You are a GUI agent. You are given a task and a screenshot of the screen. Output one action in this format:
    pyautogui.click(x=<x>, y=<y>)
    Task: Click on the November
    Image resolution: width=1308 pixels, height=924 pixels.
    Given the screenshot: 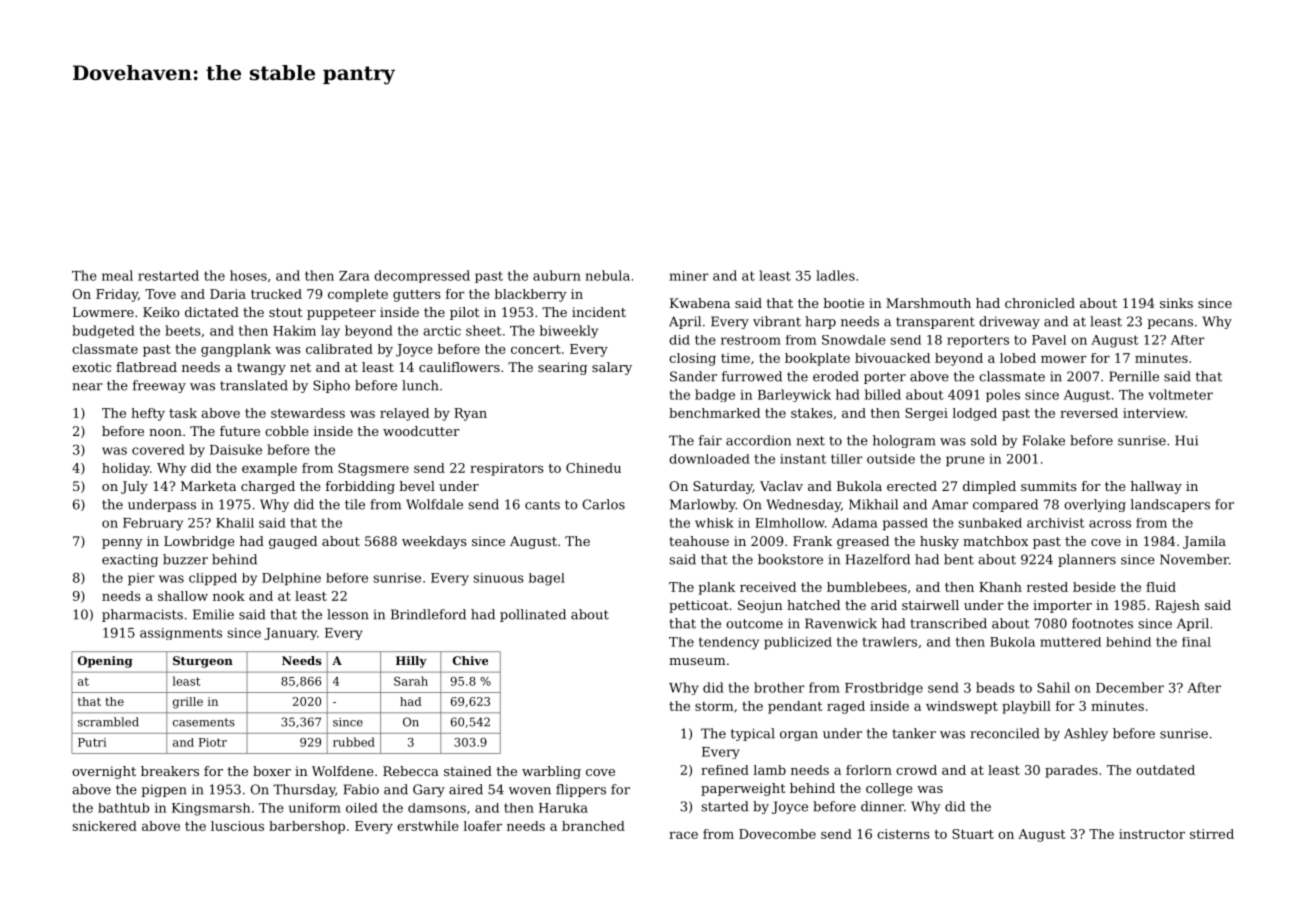 What is the action you would take?
    pyautogui.click(x=1194, y=559)
